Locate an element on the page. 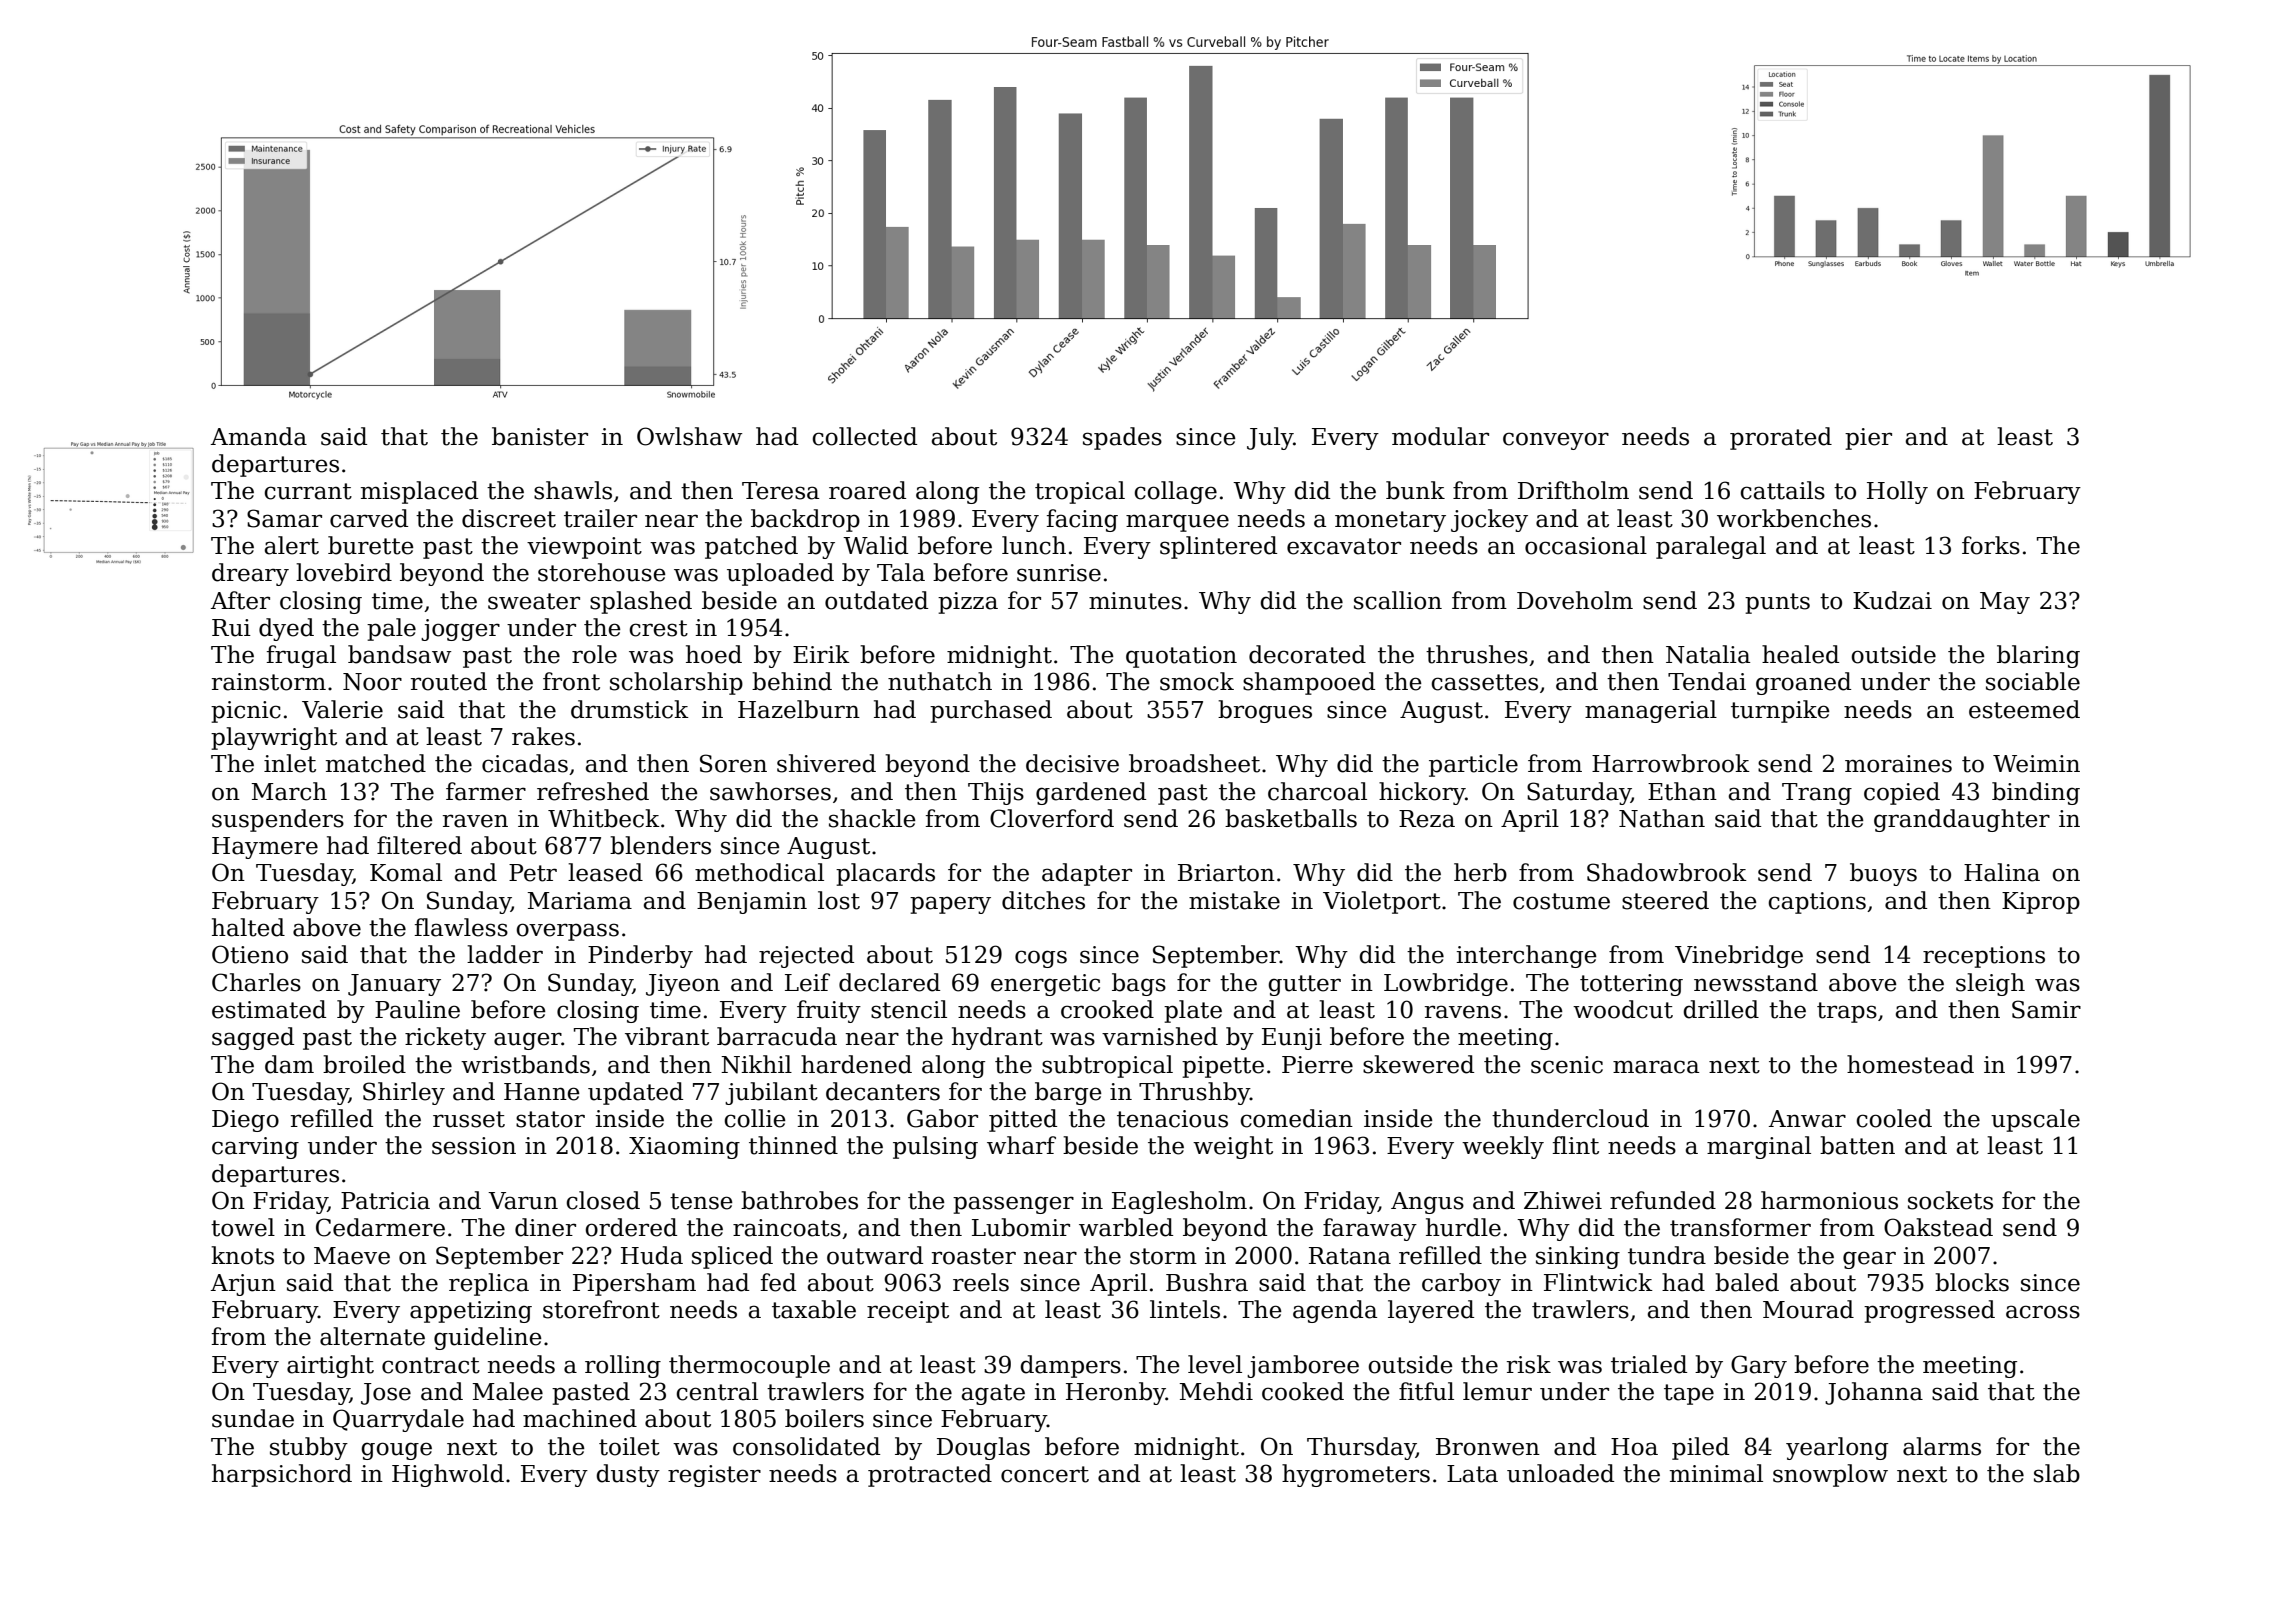  trialed is located at coordinates (1649, 1364).
